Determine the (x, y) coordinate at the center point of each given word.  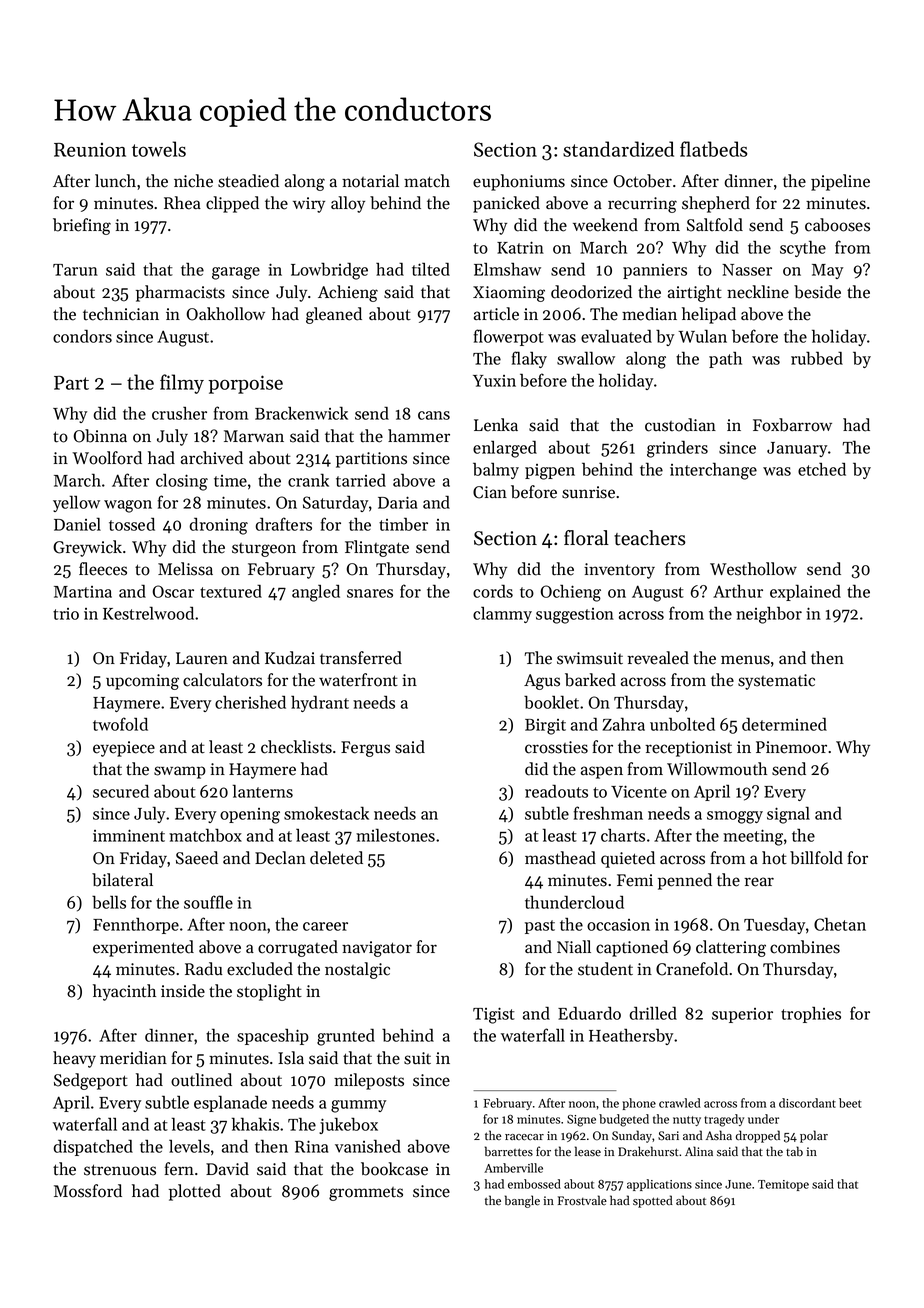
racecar (524, 1137)
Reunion (90, 150)
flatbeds (713, 149)
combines (805, 947)
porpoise (245, 384)
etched (822, 469)
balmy (496, 471)
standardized (618, 149)
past (540, 927)
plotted (195, 1192)
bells (109, 902)
